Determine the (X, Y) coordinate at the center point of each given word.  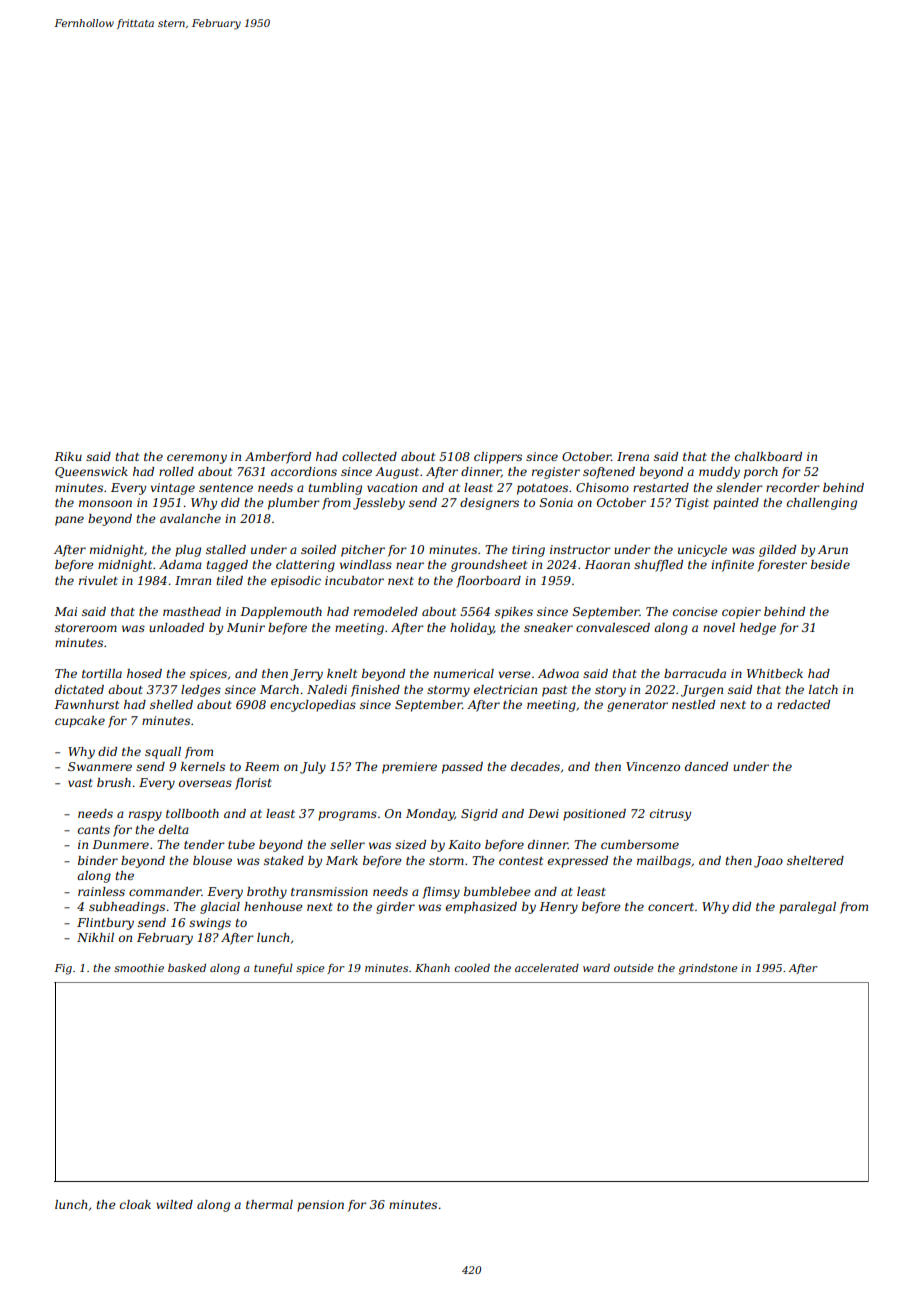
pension (320, 1206)
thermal (269, 1204)
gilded (777, 551)
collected (369, 456)
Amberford (278, 458)
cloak (135, 1204)
